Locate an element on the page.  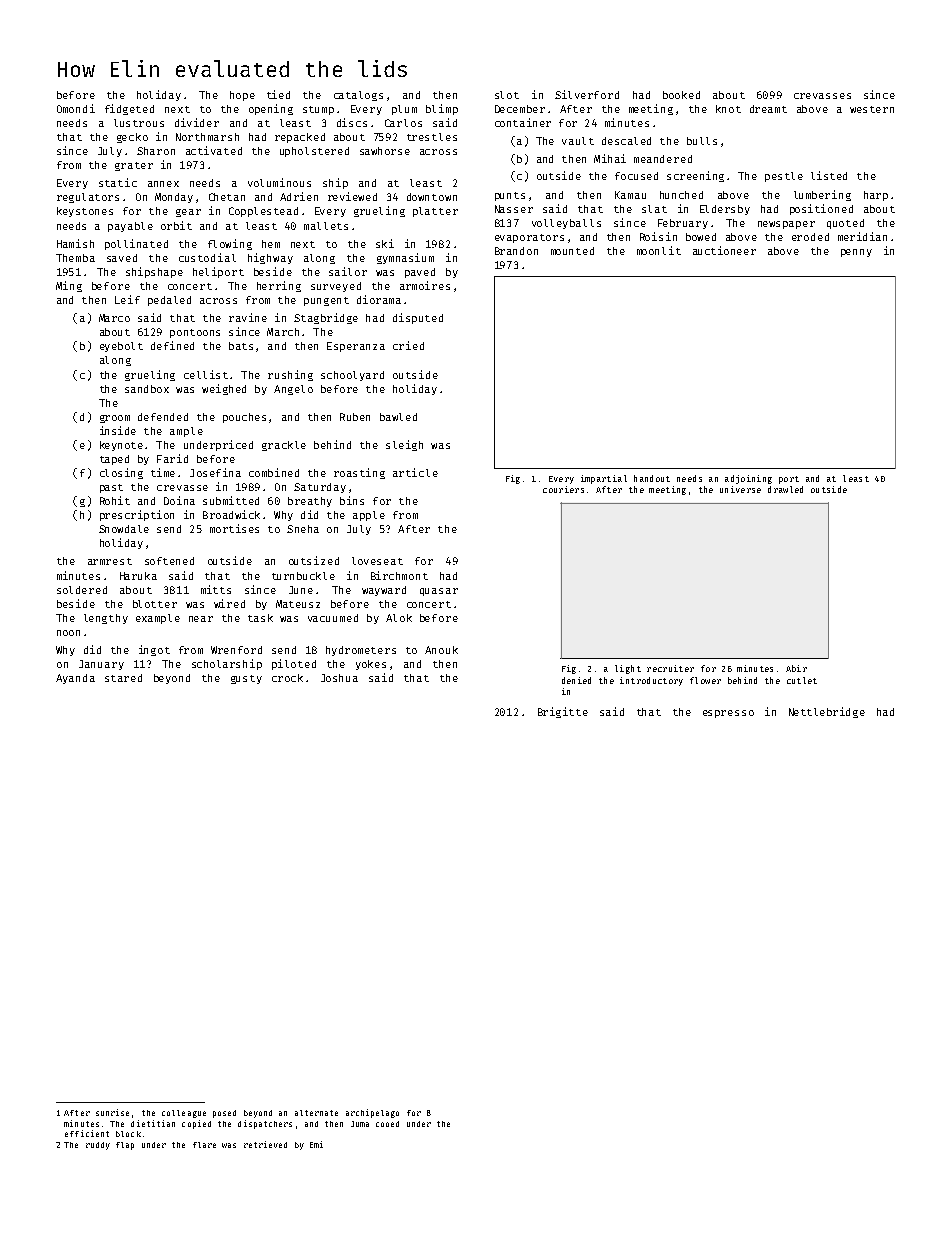
reviewed is located at coordinates (352, 196).
